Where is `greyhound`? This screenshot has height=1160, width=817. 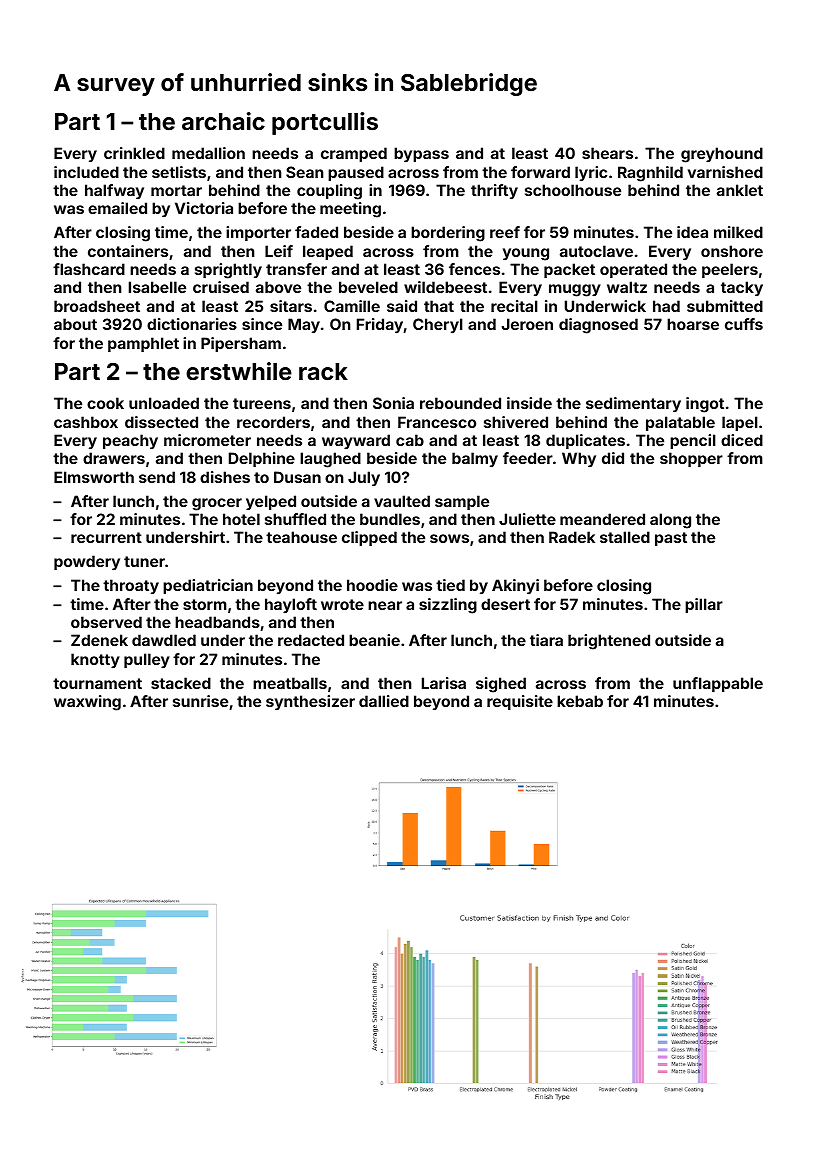
greyhound is located at coordinates (722, 155).
